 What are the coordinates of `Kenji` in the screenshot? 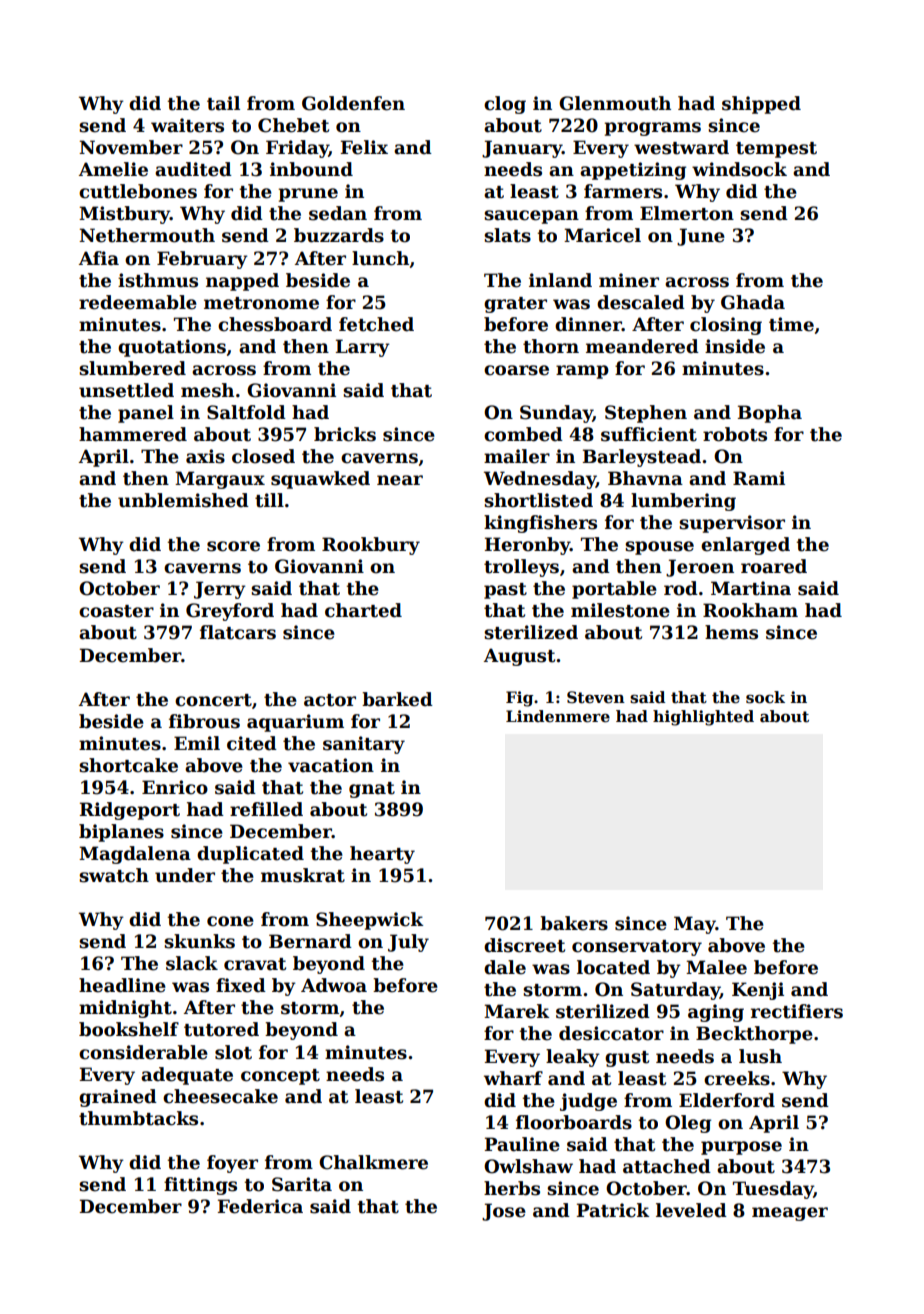 It's located at (758, 991).
